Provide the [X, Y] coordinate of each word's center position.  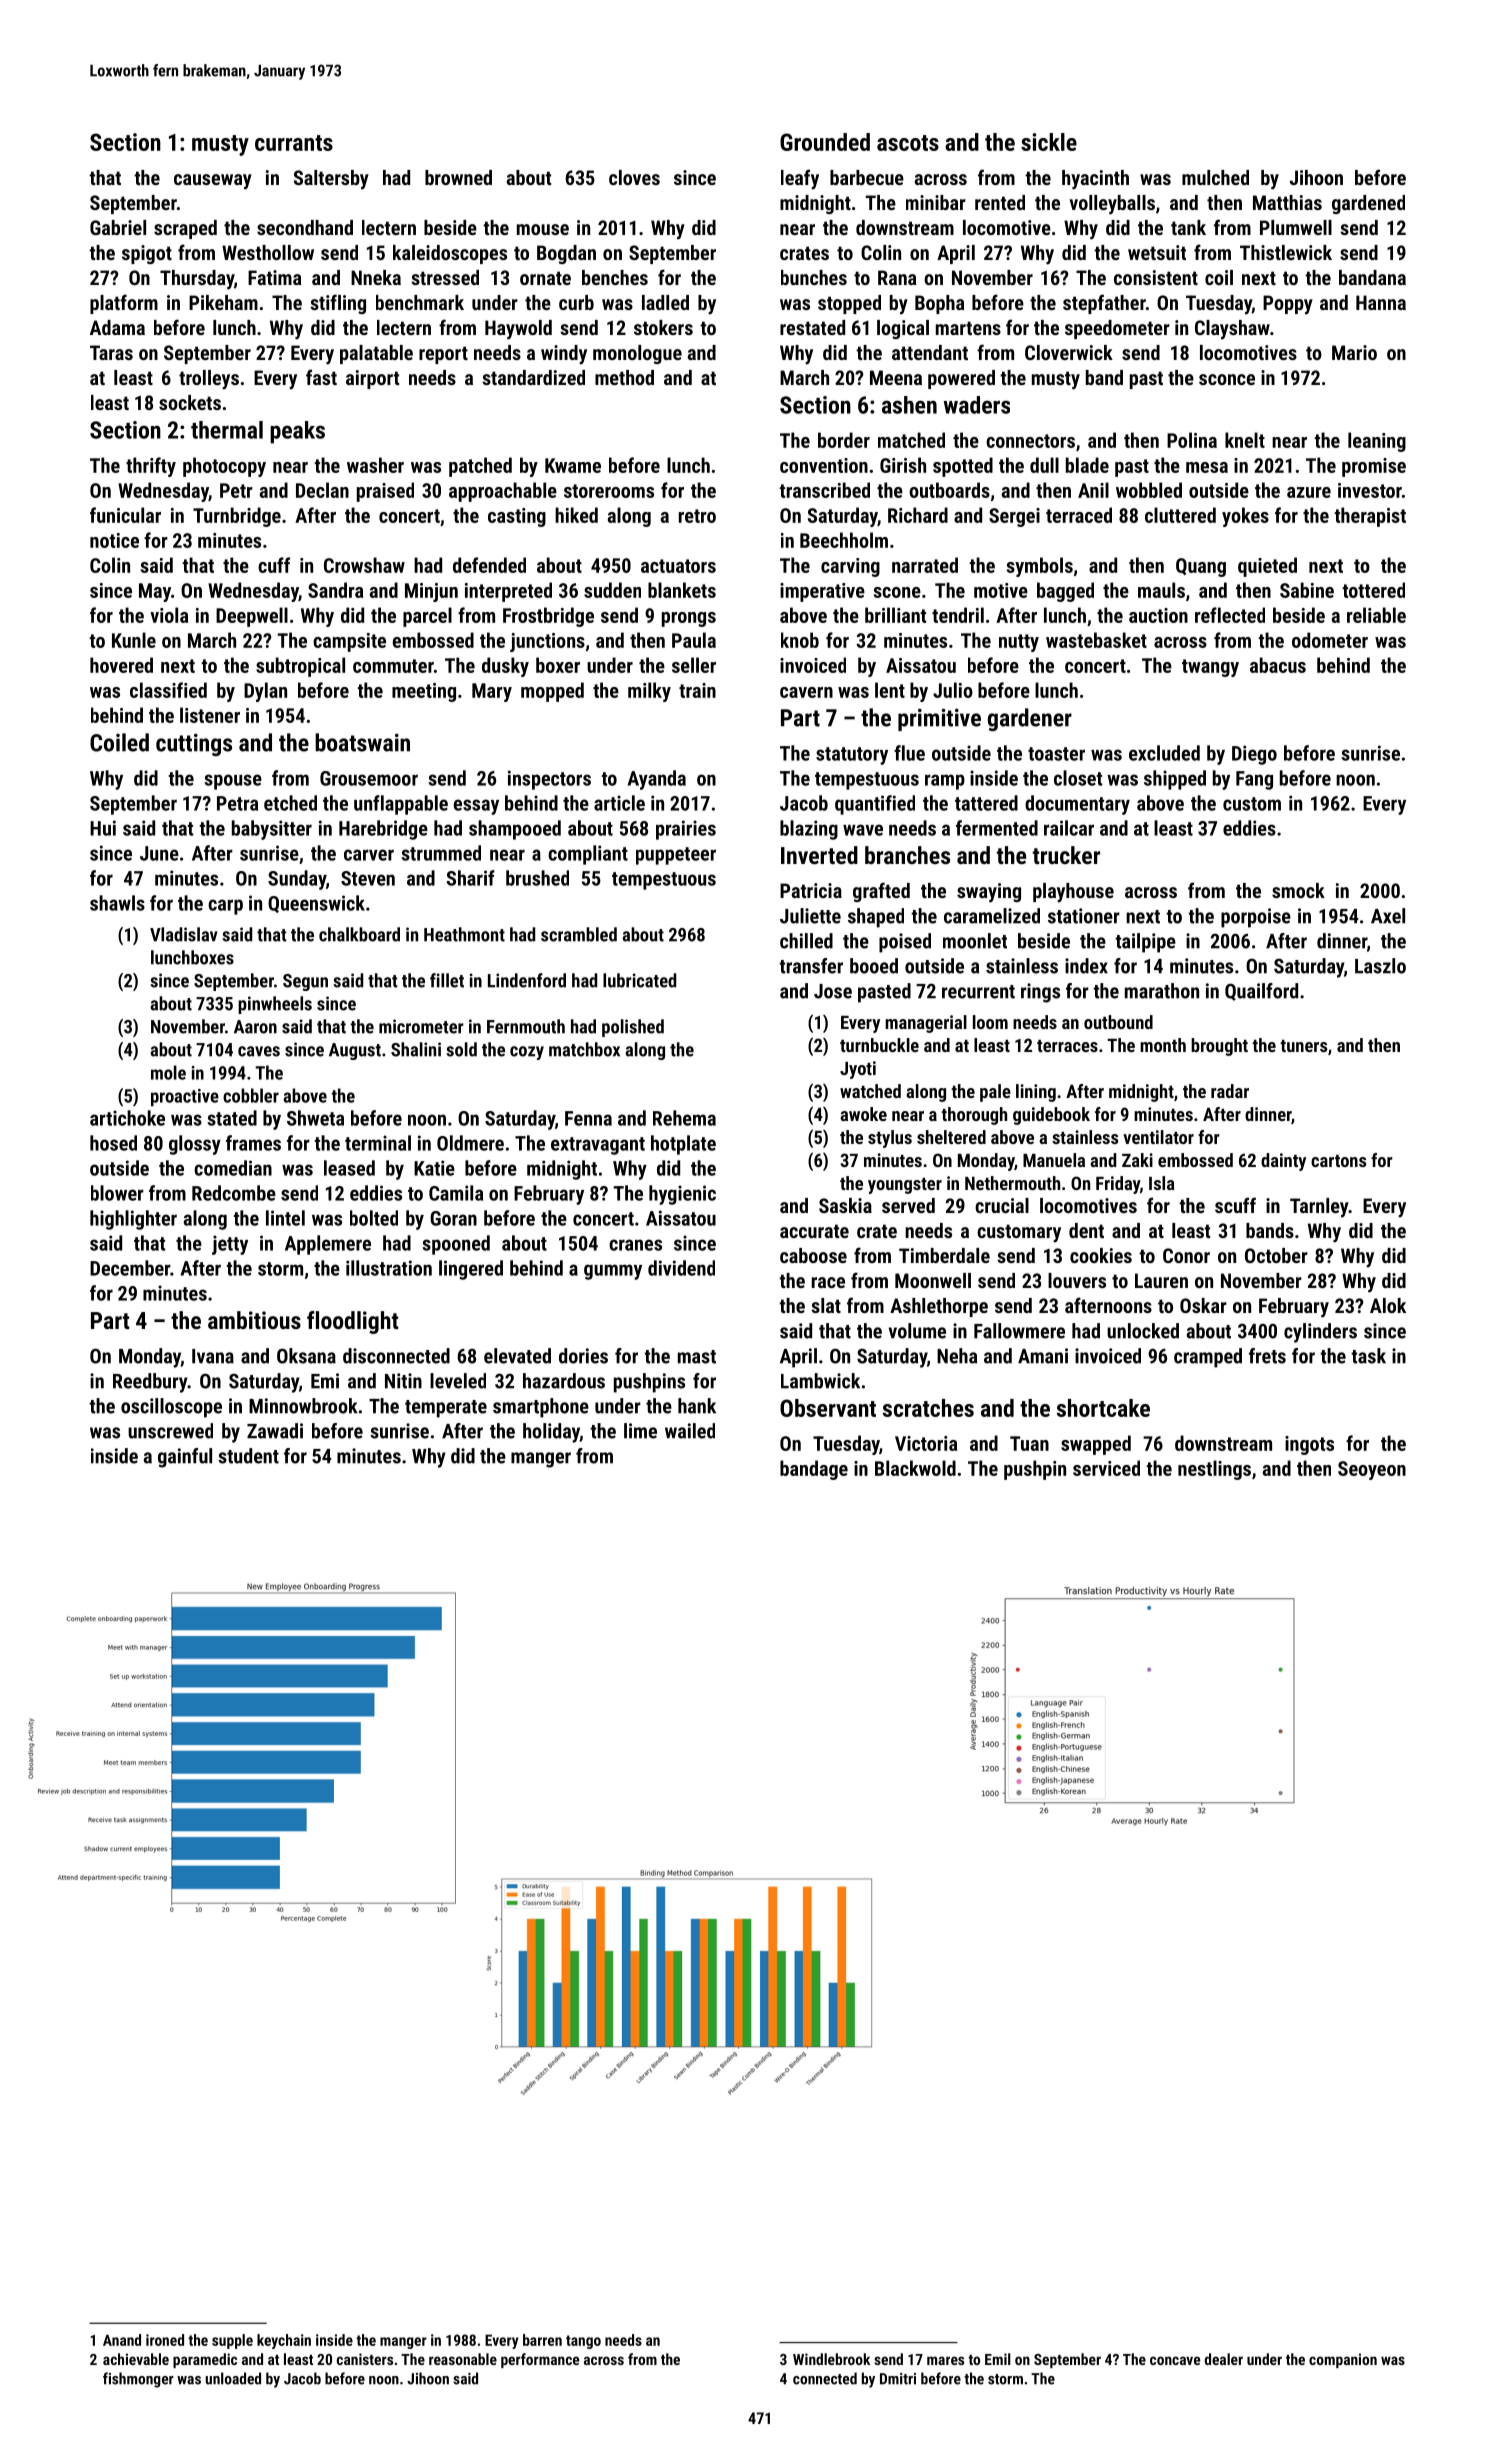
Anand [122, 2340]
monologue [637, 354]
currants [294, 143]
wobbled [1149, 490]
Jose [833, 991]
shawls [117, 903]
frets [1267, 1356]
